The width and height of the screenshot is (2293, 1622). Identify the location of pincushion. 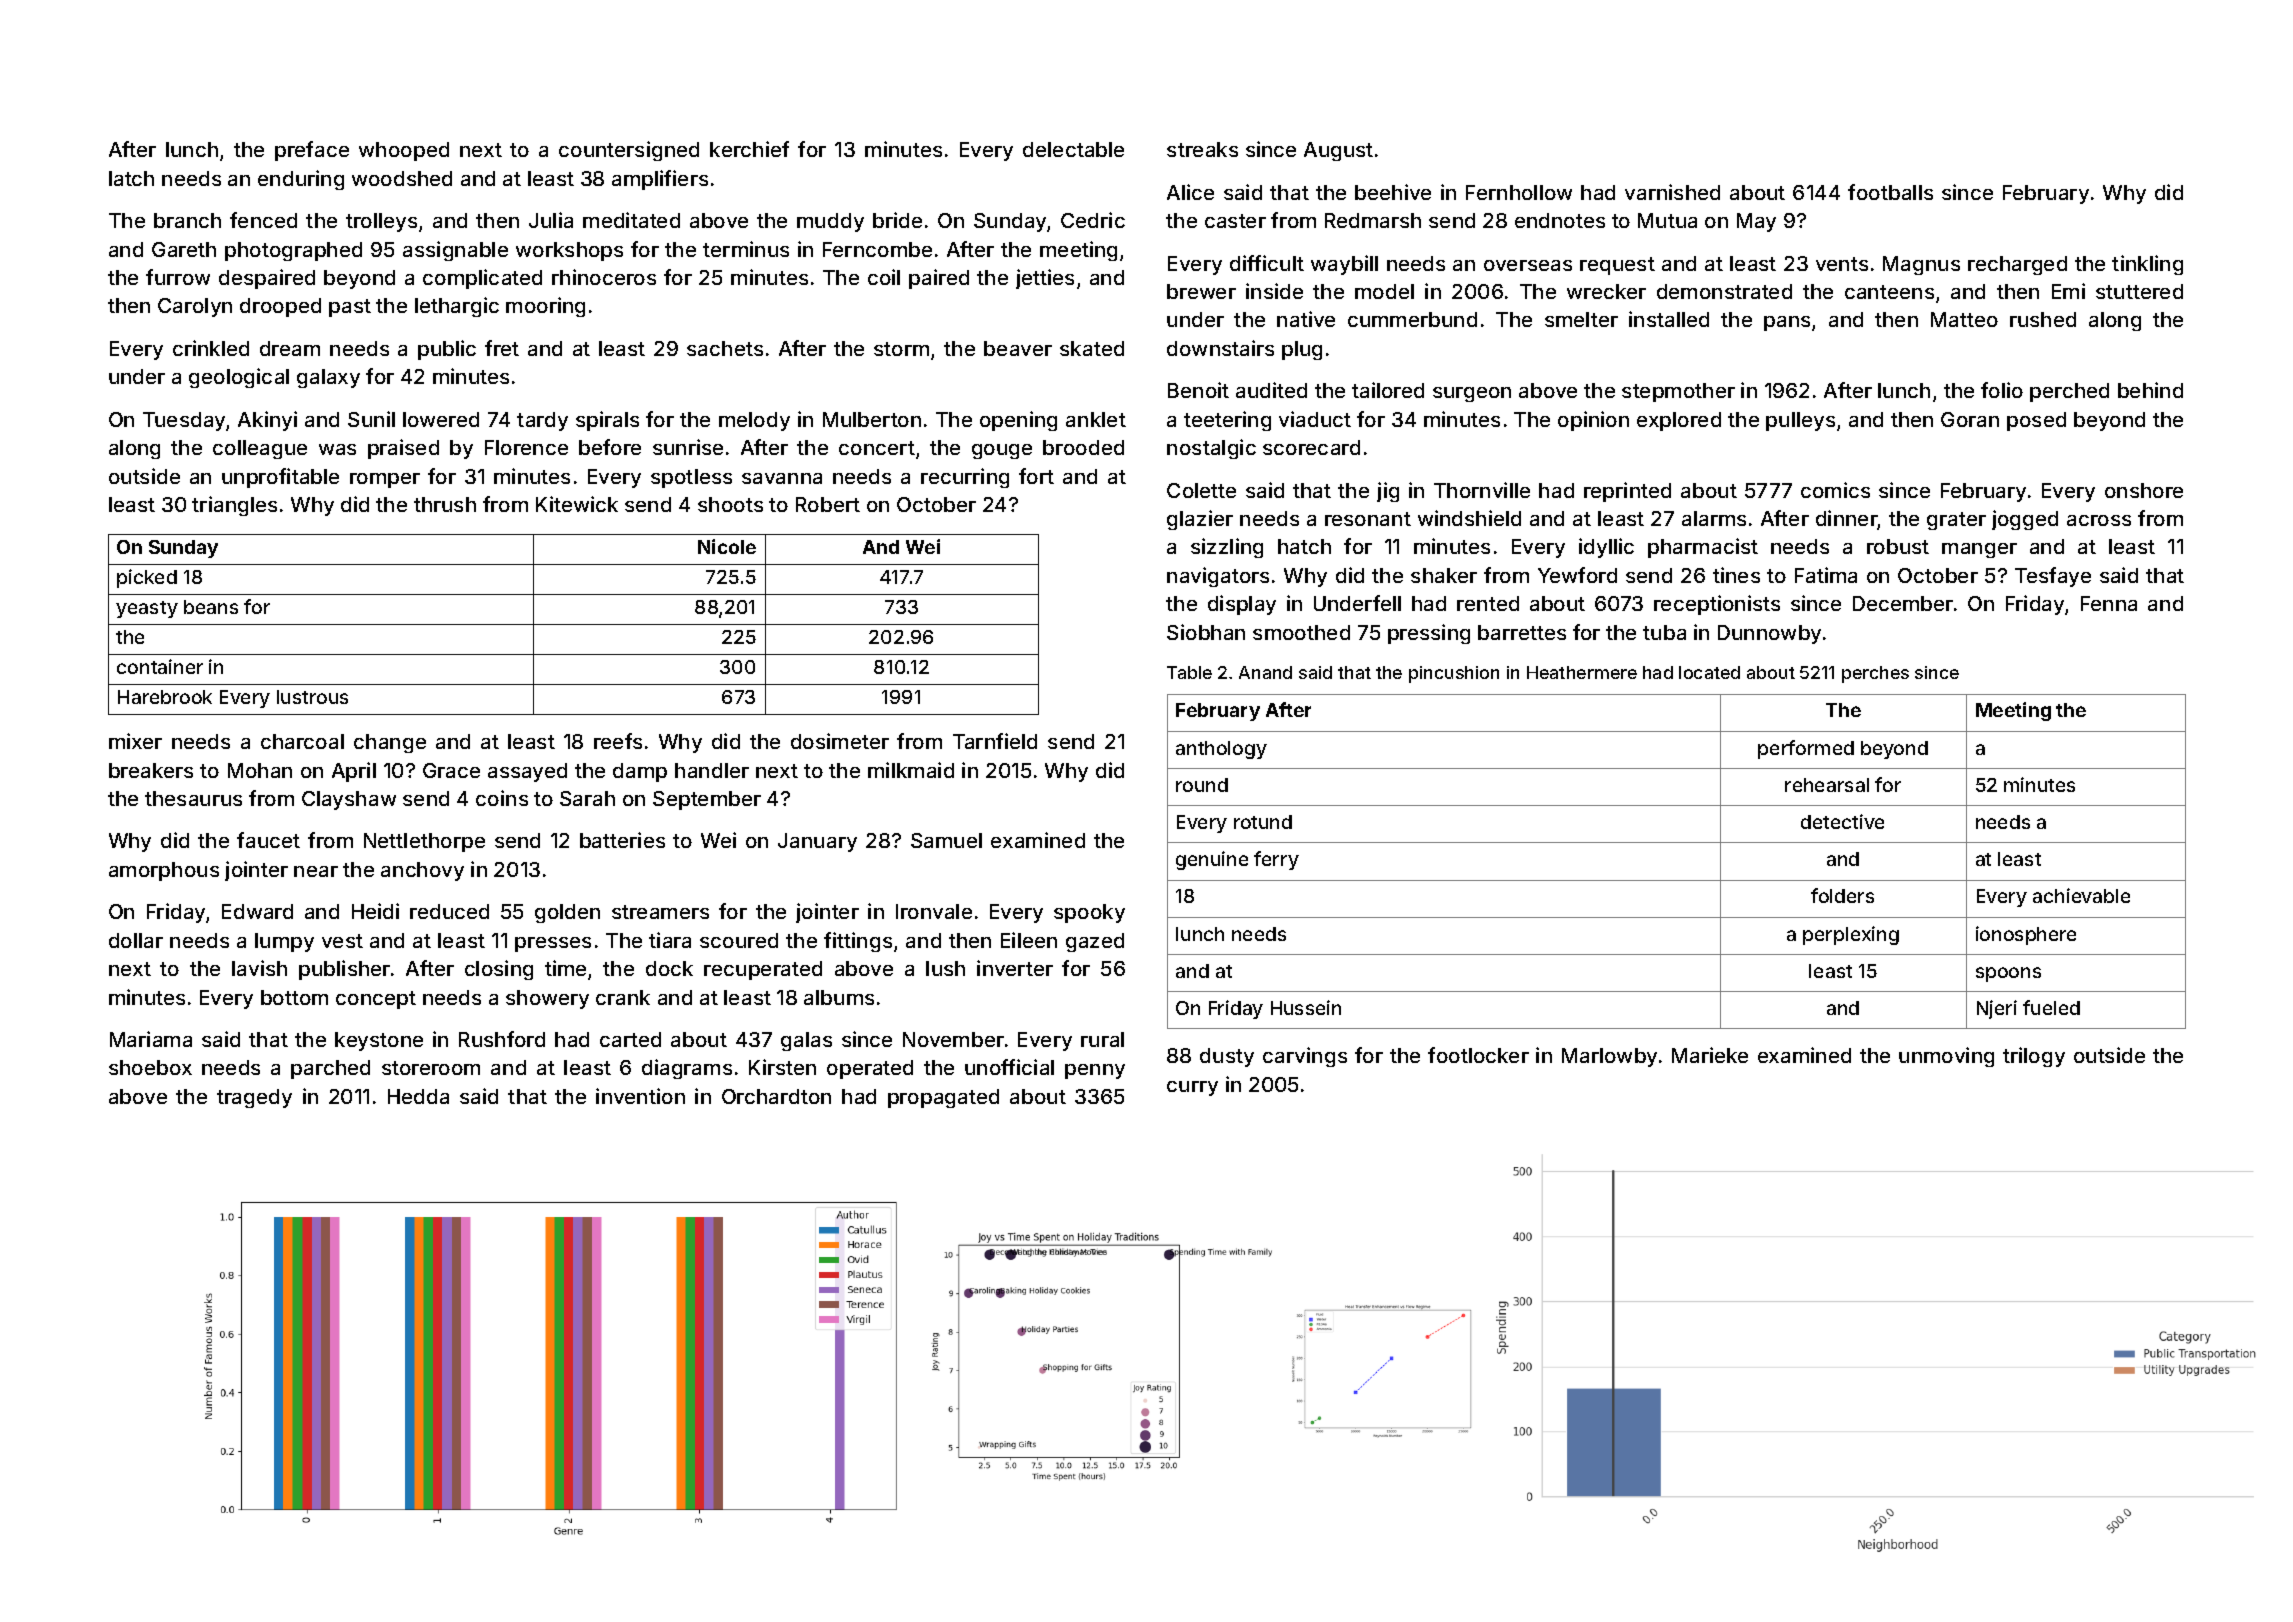
(1454, 674).
